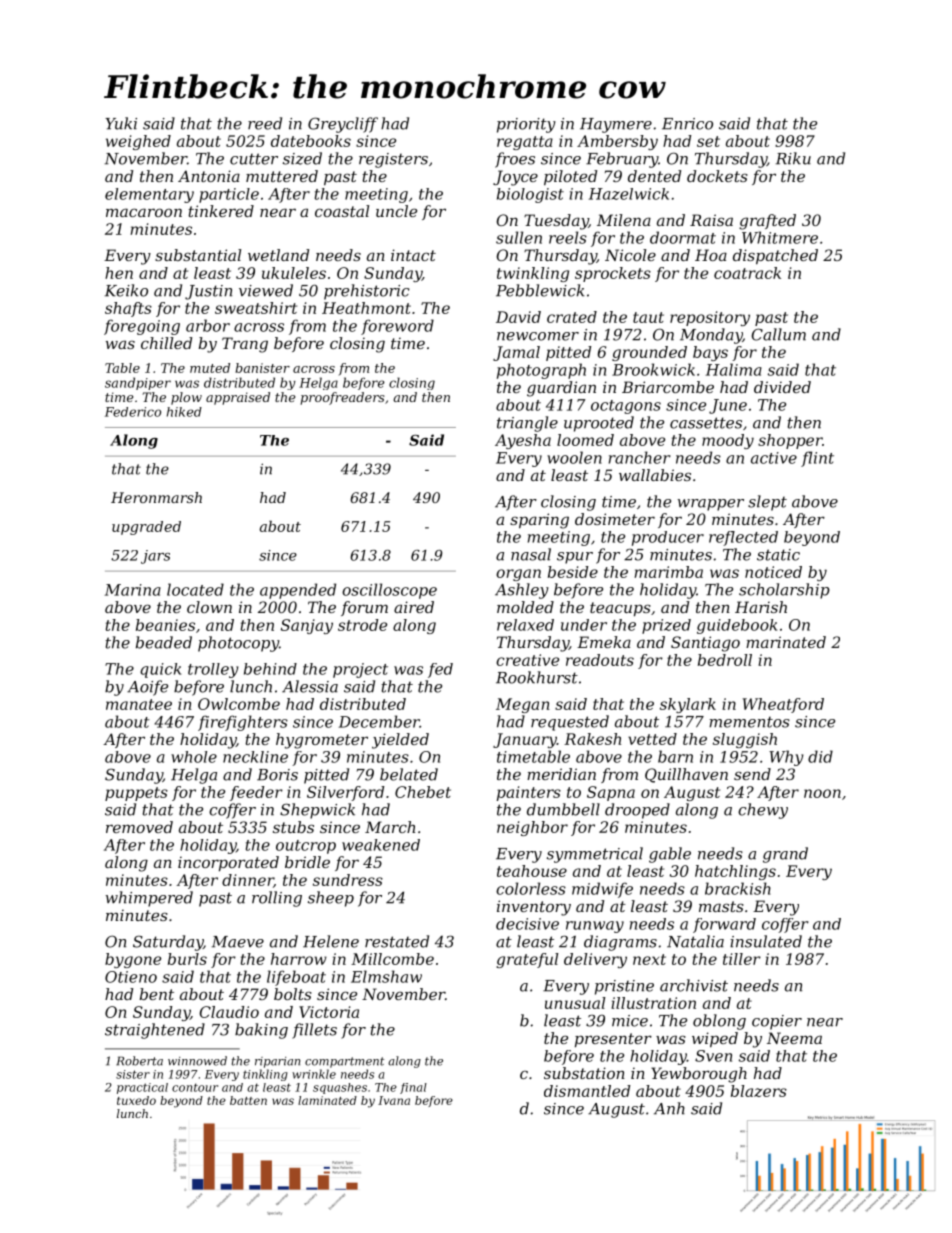 The width and height of the screenshot is (952, 1233). I want to click on weakened, so click(381, 845).
